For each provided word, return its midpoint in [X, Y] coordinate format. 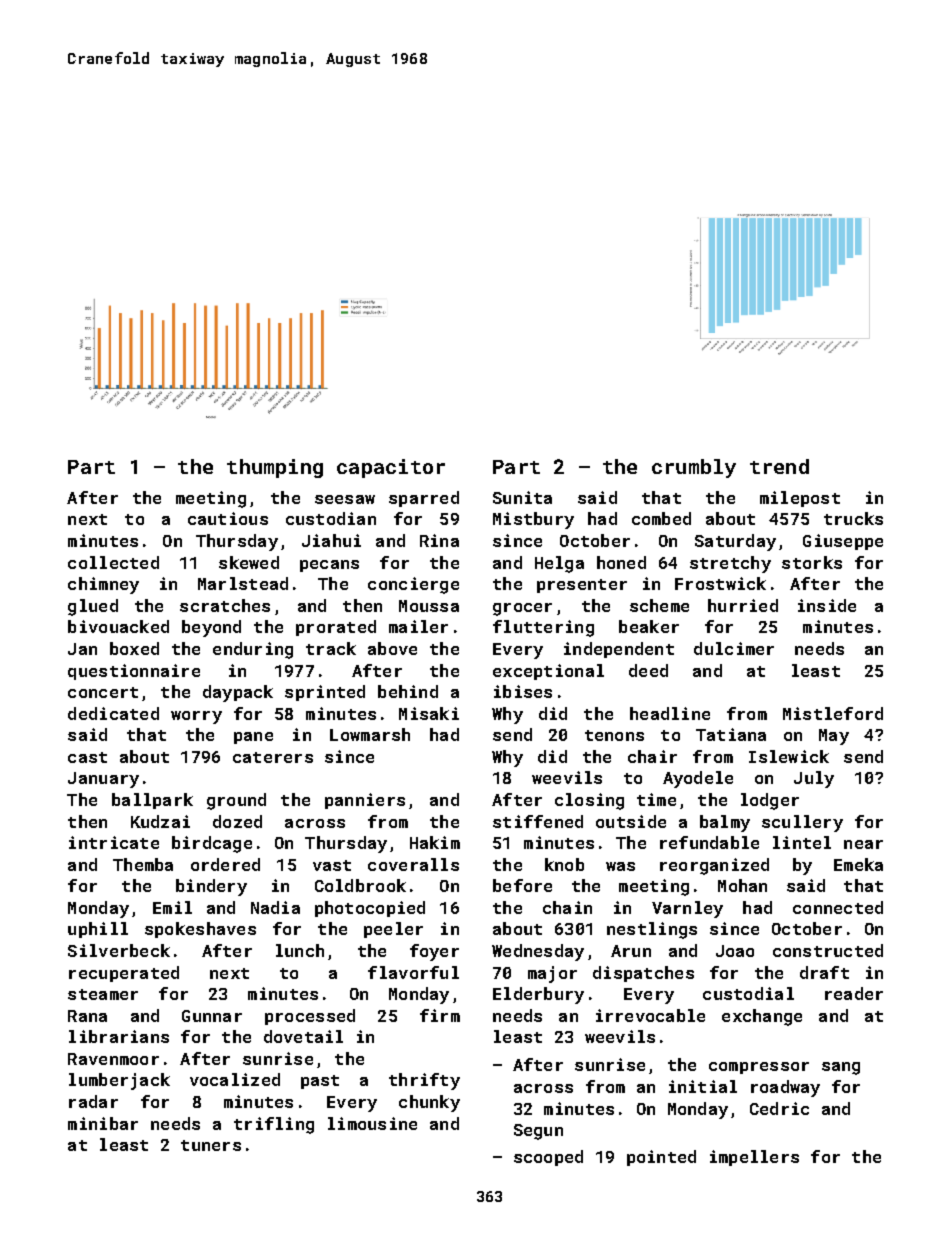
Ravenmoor [113, 1059]
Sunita [522, 497]
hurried [743, 605]
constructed [828, 950]
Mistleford [833, 713]
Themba [143, 864]
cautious [228, 518]
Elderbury [538, 995]
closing [589, 801]
